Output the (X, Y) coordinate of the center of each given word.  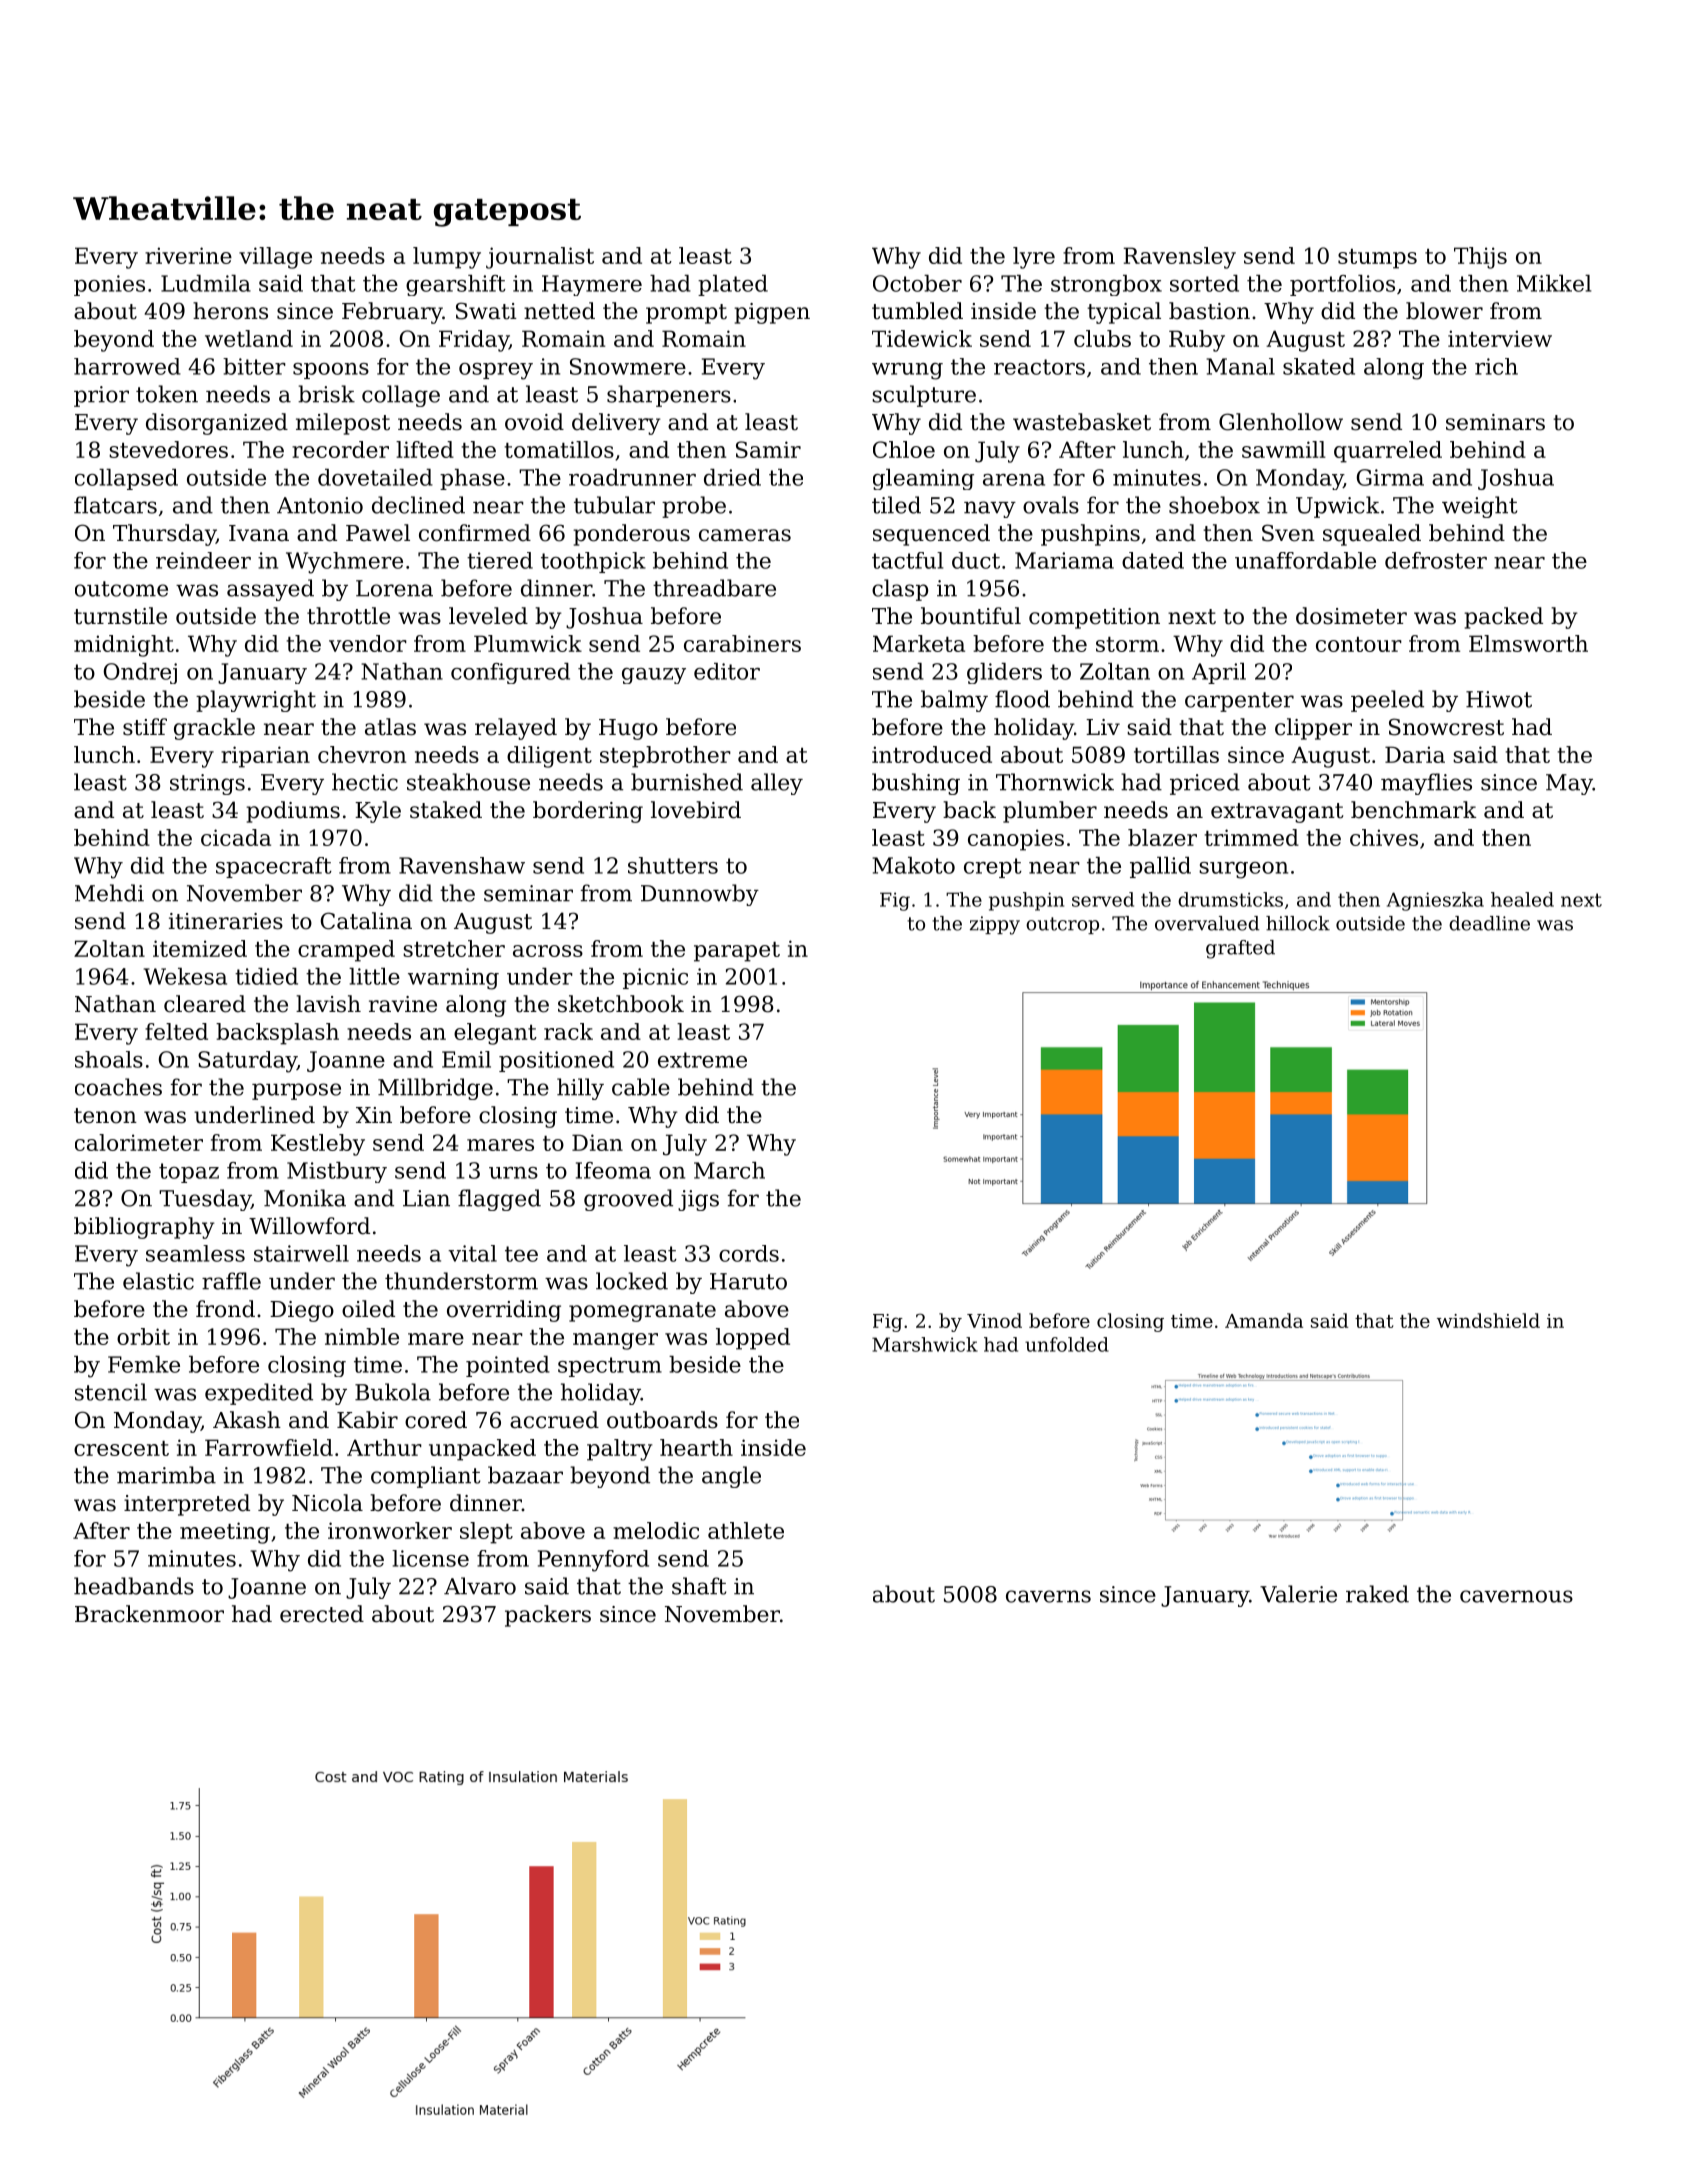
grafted (1240, 949)
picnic (655, 978)
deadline (1489, 923)
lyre (1034, 258)
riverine (188, 255)
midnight (124, 646)
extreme (702, 1060)
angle (731, 1477)
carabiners (742, 643)
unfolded (1067, 1344)
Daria (1415, 754)
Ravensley (1180, 258)
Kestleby (318, 1145)
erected (322, 1614)
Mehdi (109, 893)
